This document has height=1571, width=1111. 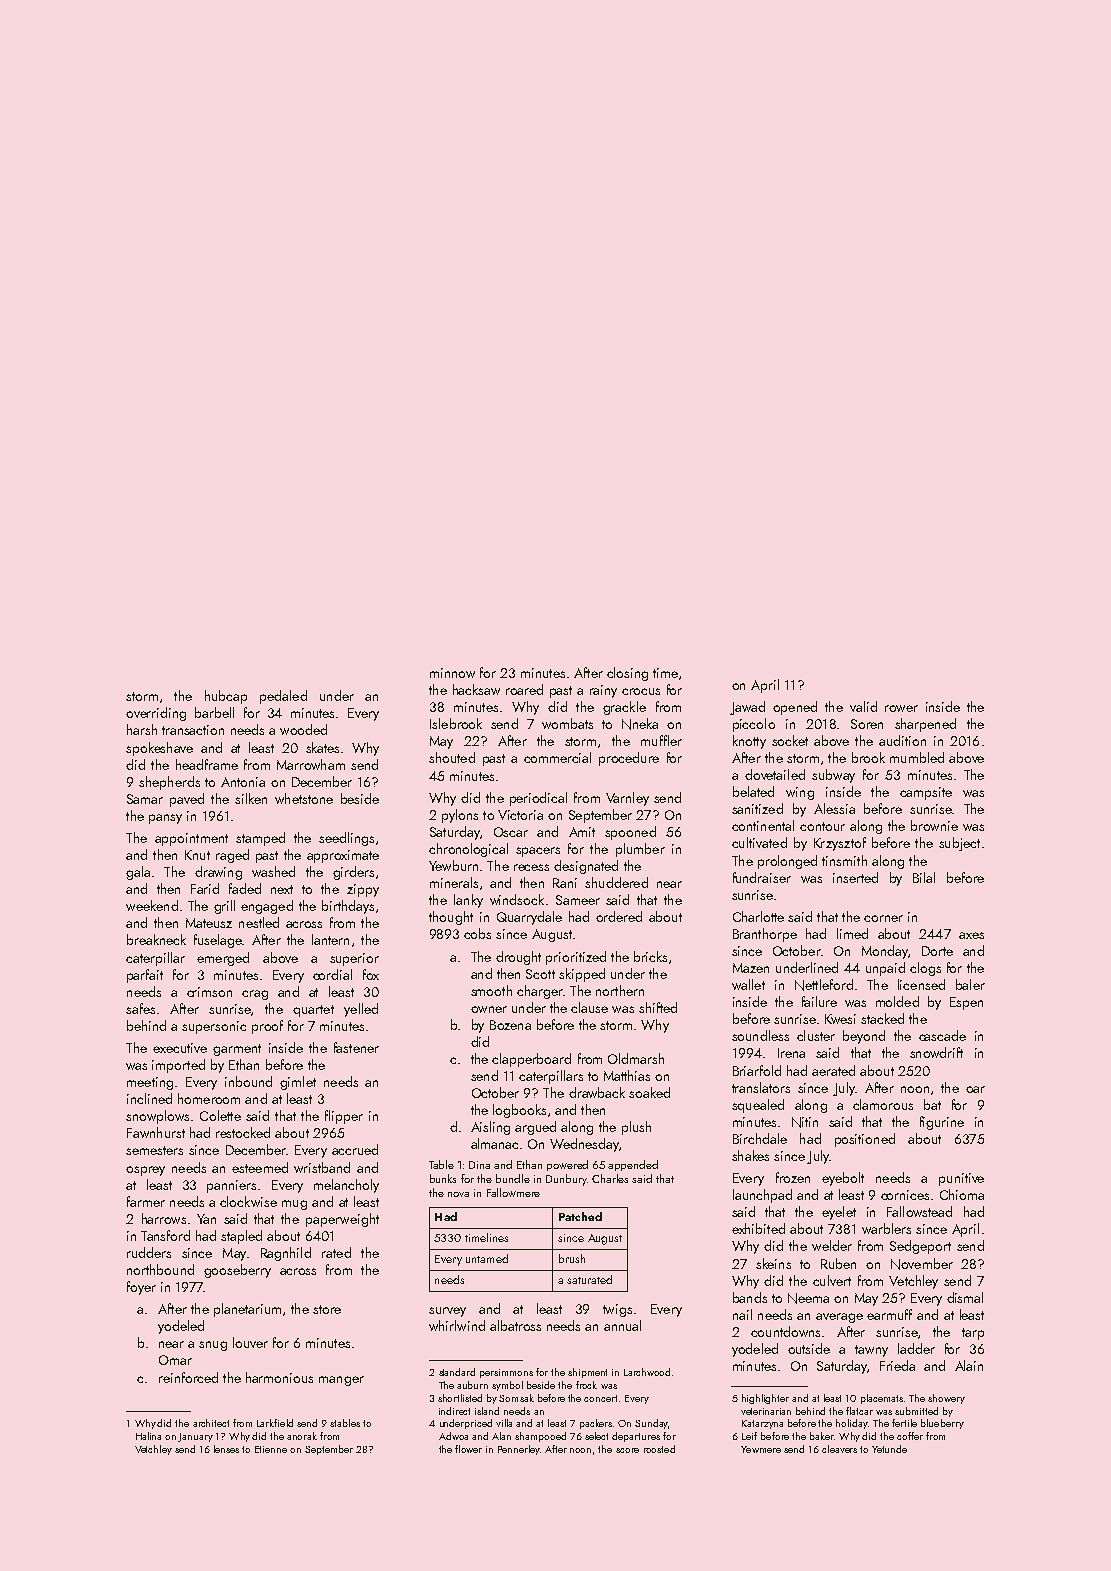 What do you see at coordinates (790, 740) in the document?
I see `socket` at bounding box center [790, 740].
